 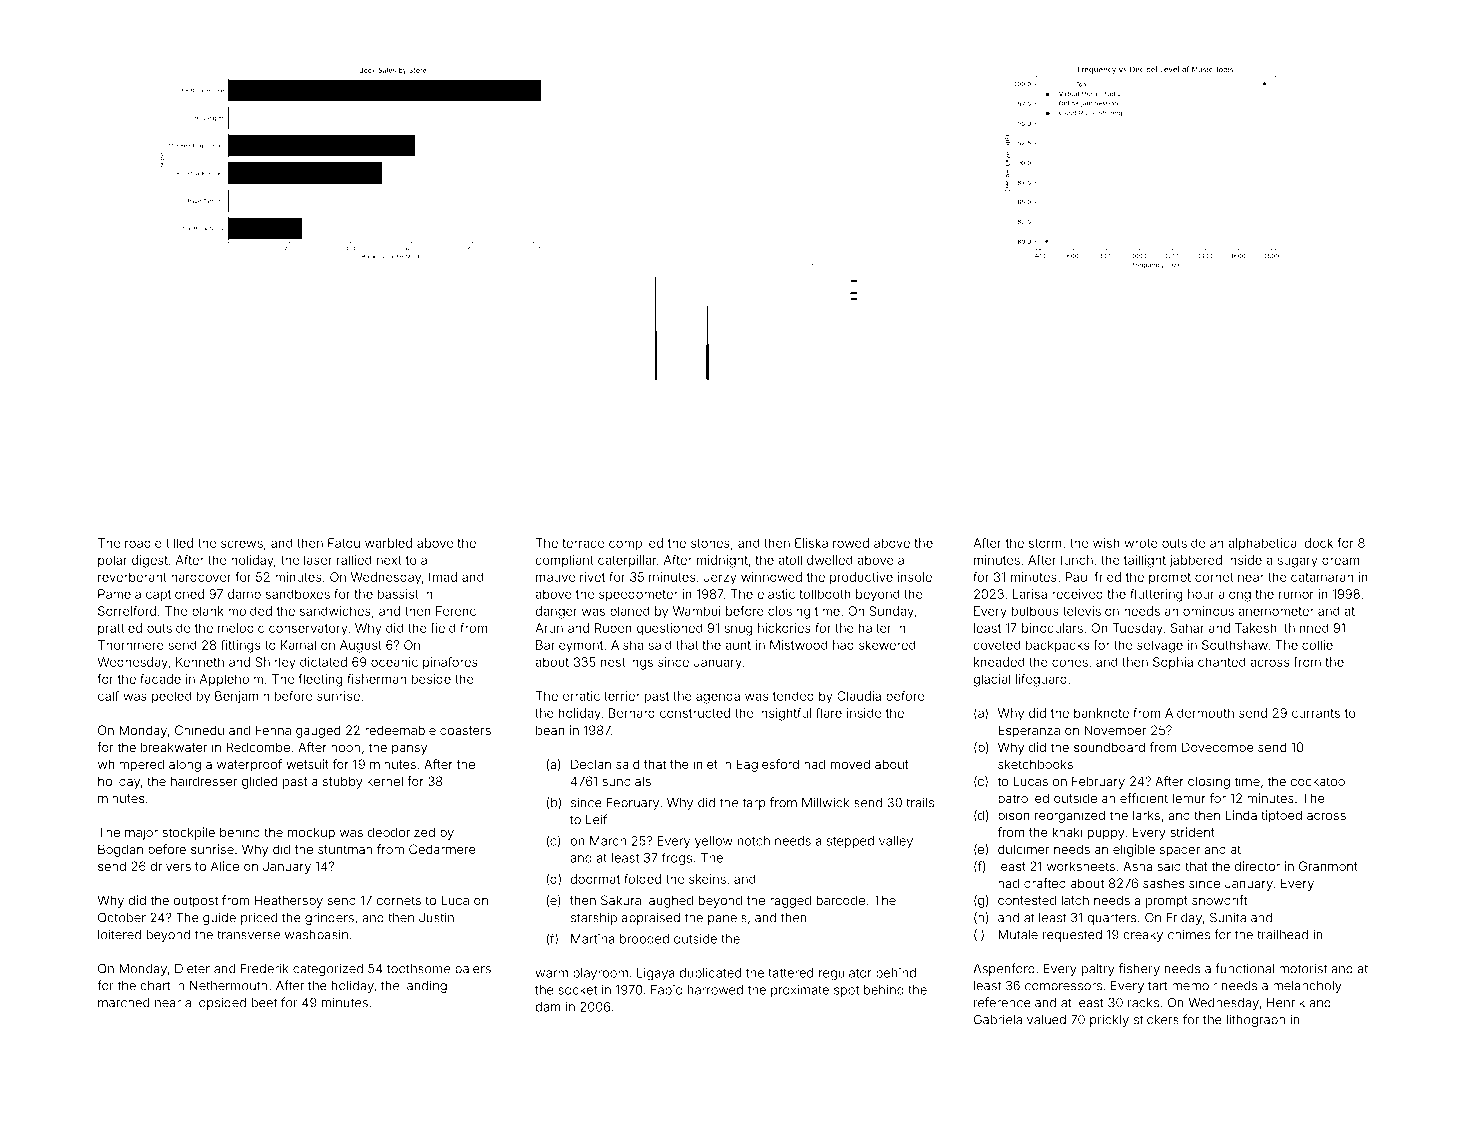 I want to click on lithograph, so click(x=1256, y=1021).
